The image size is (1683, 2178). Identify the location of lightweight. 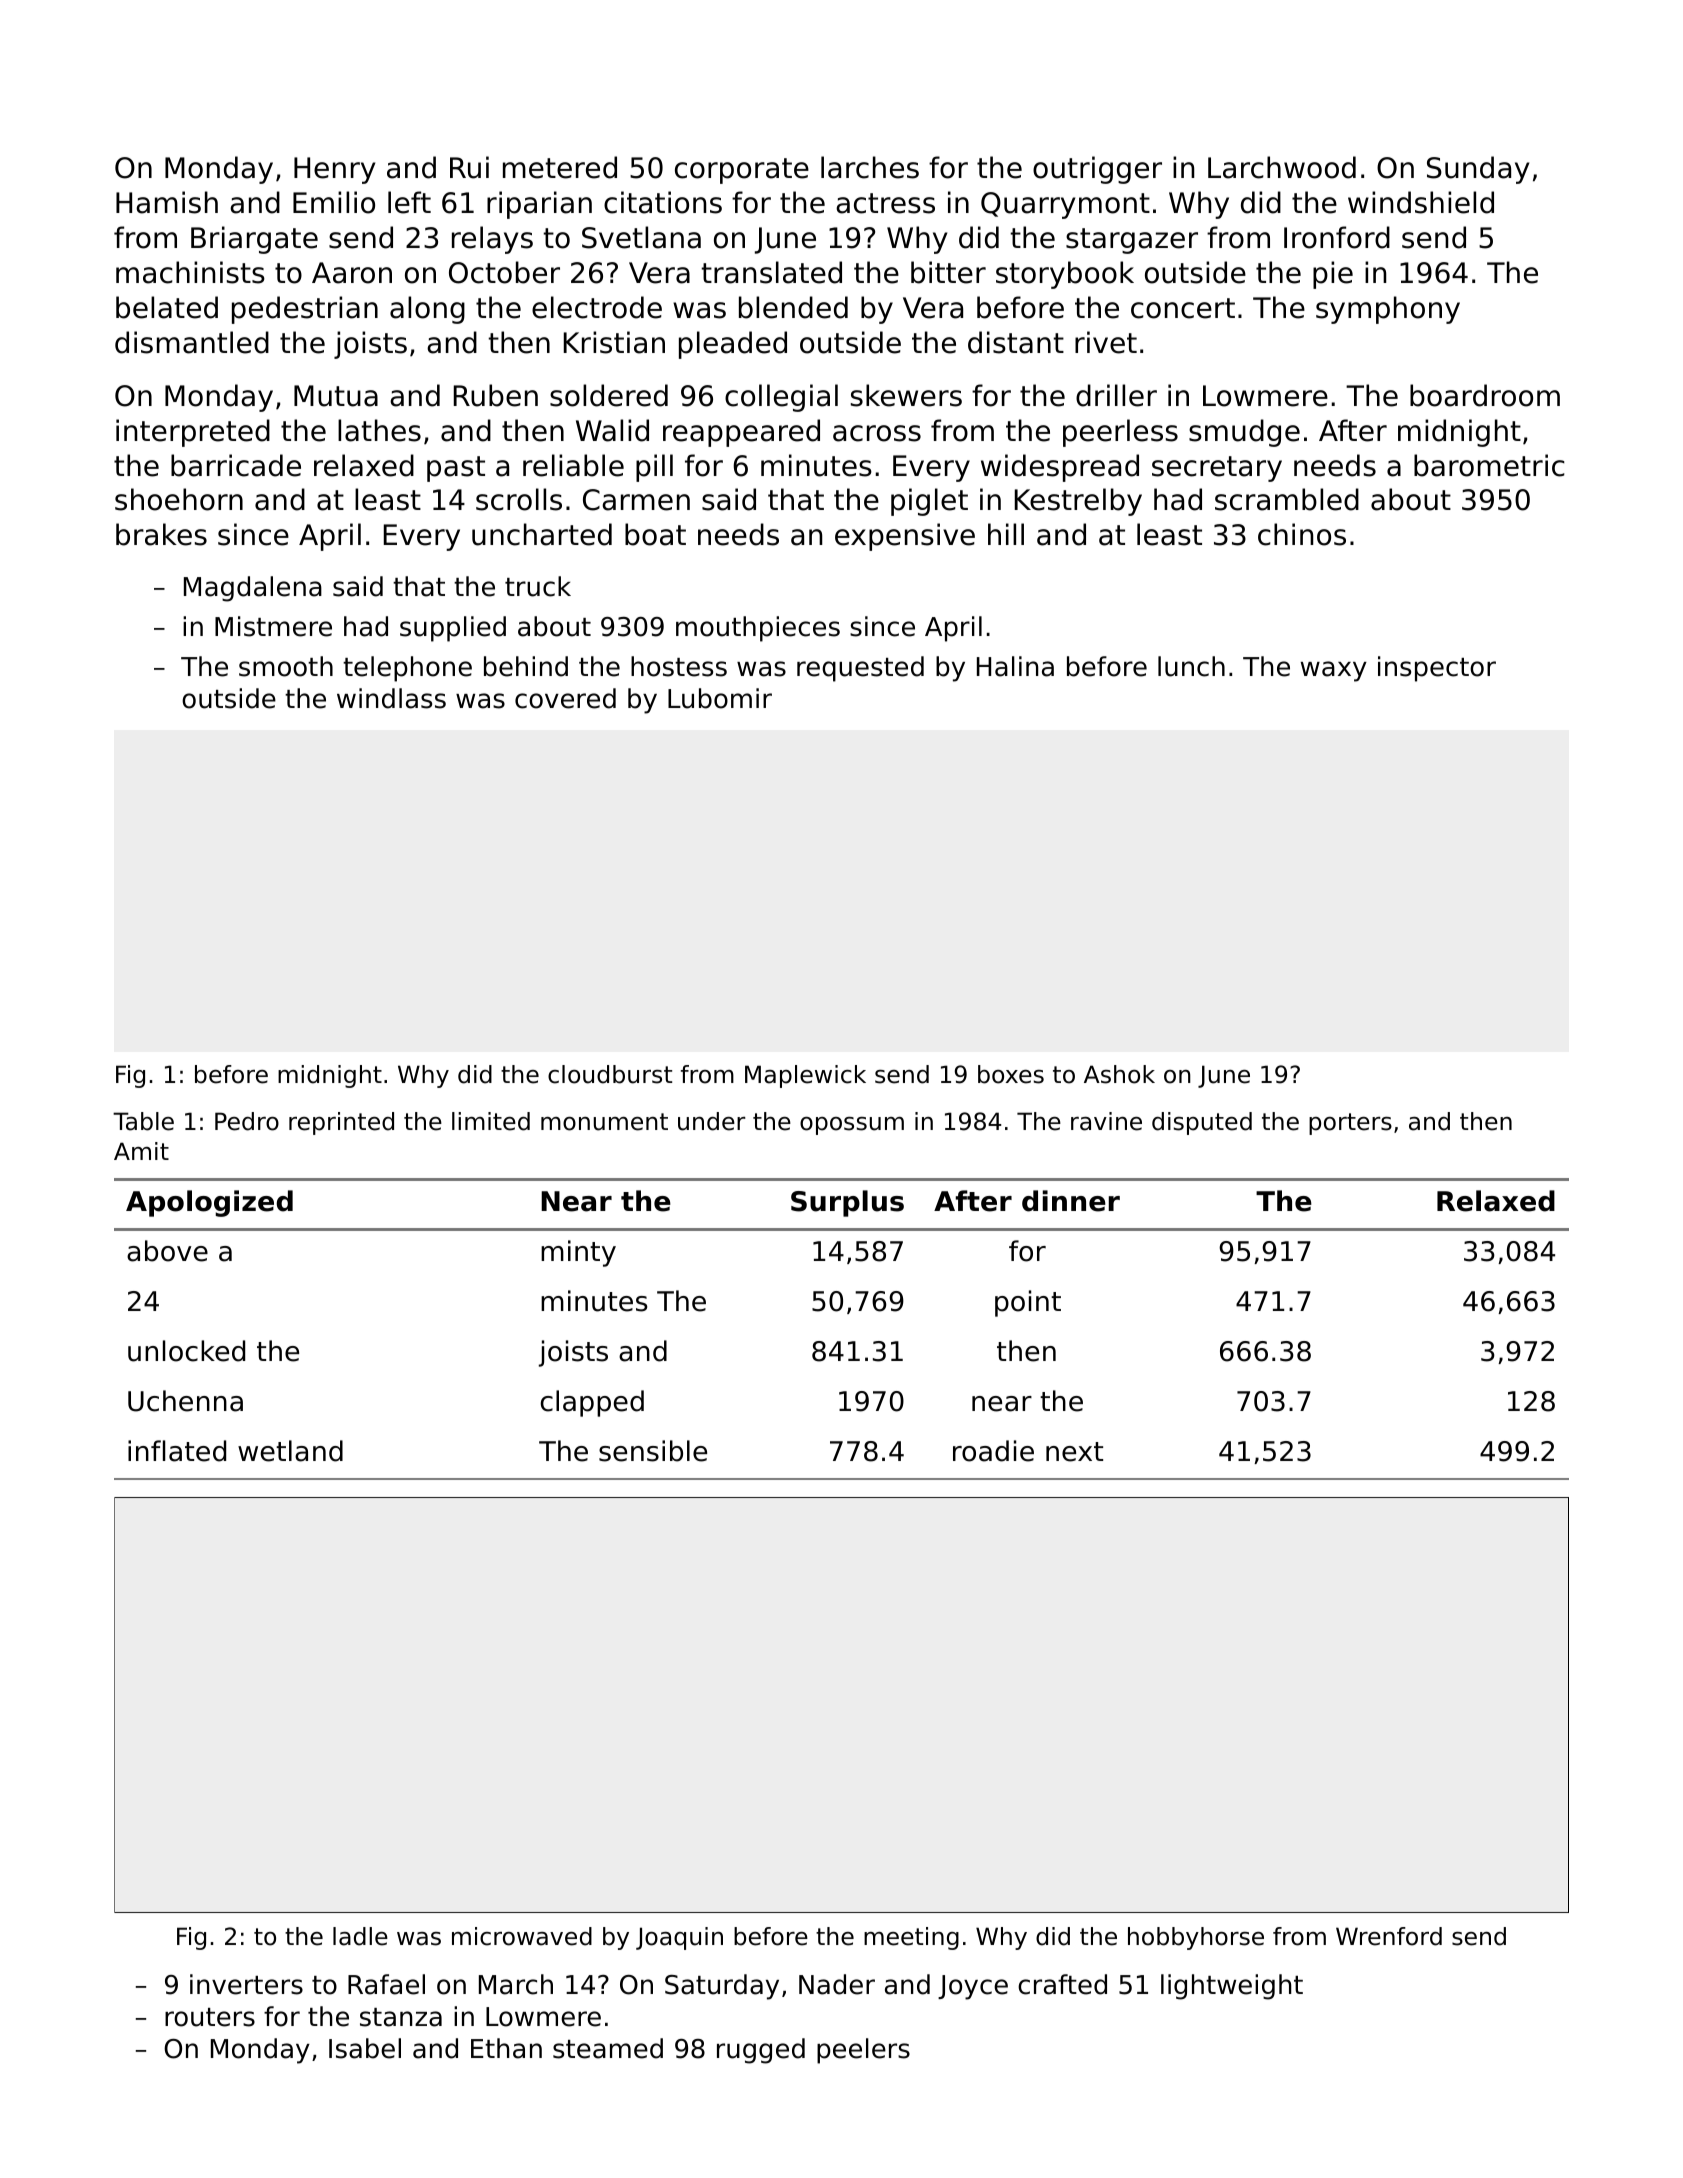
(1232, 1987).
